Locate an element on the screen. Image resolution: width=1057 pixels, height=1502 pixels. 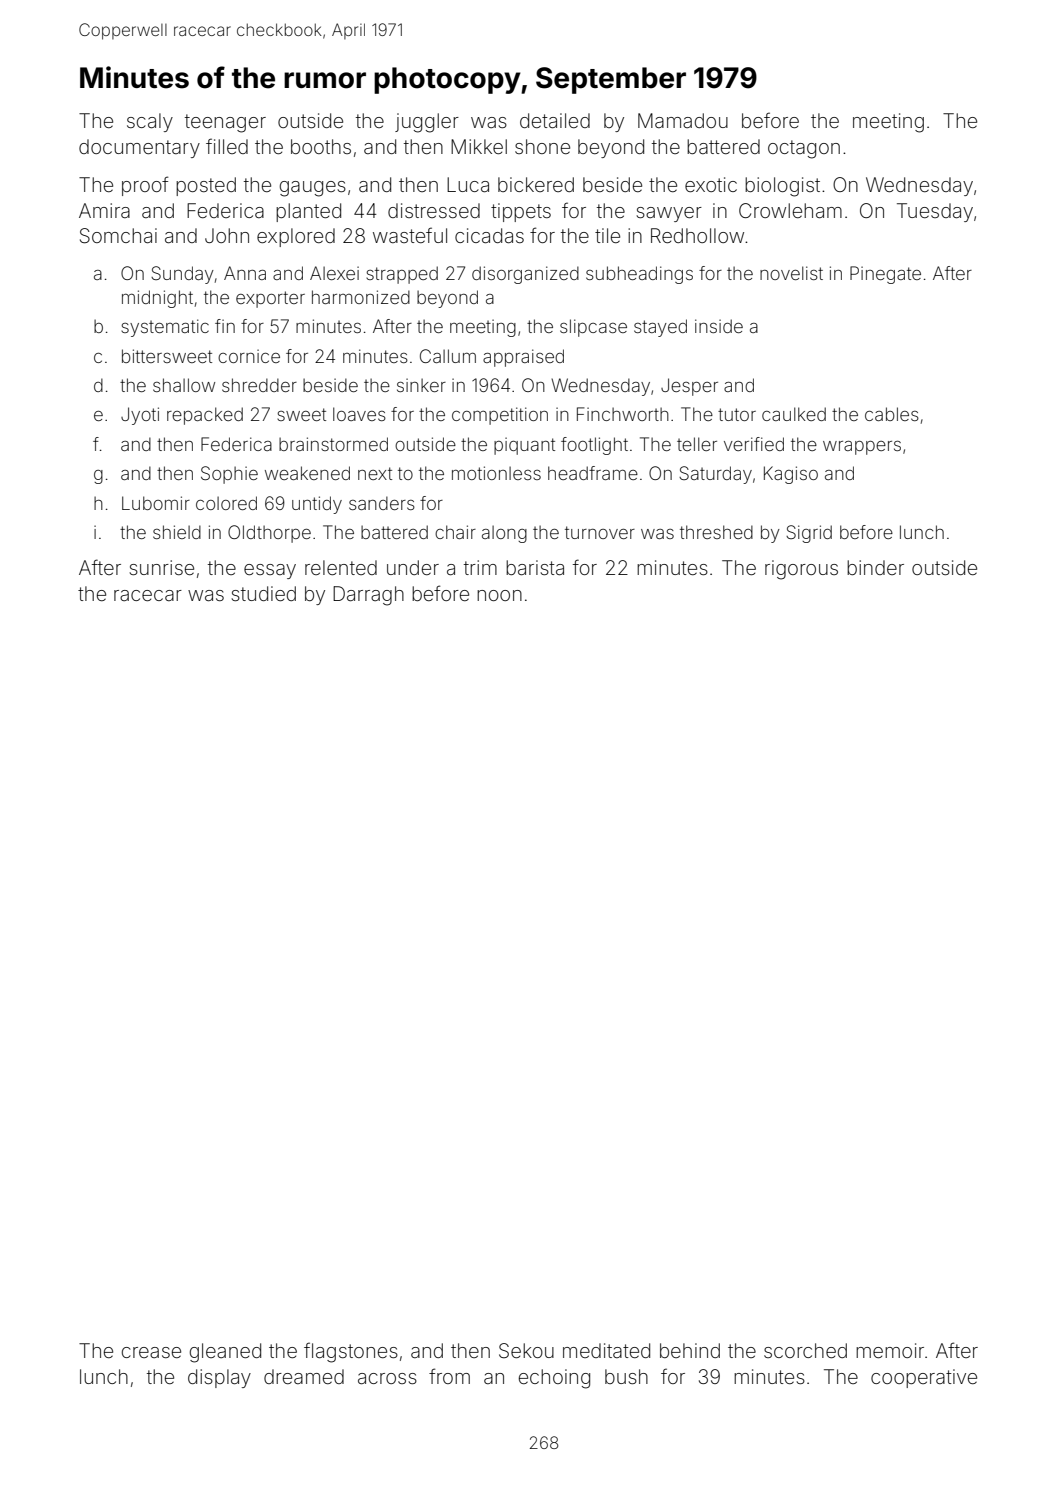
echoing is located at coordinates (554, 1379).
